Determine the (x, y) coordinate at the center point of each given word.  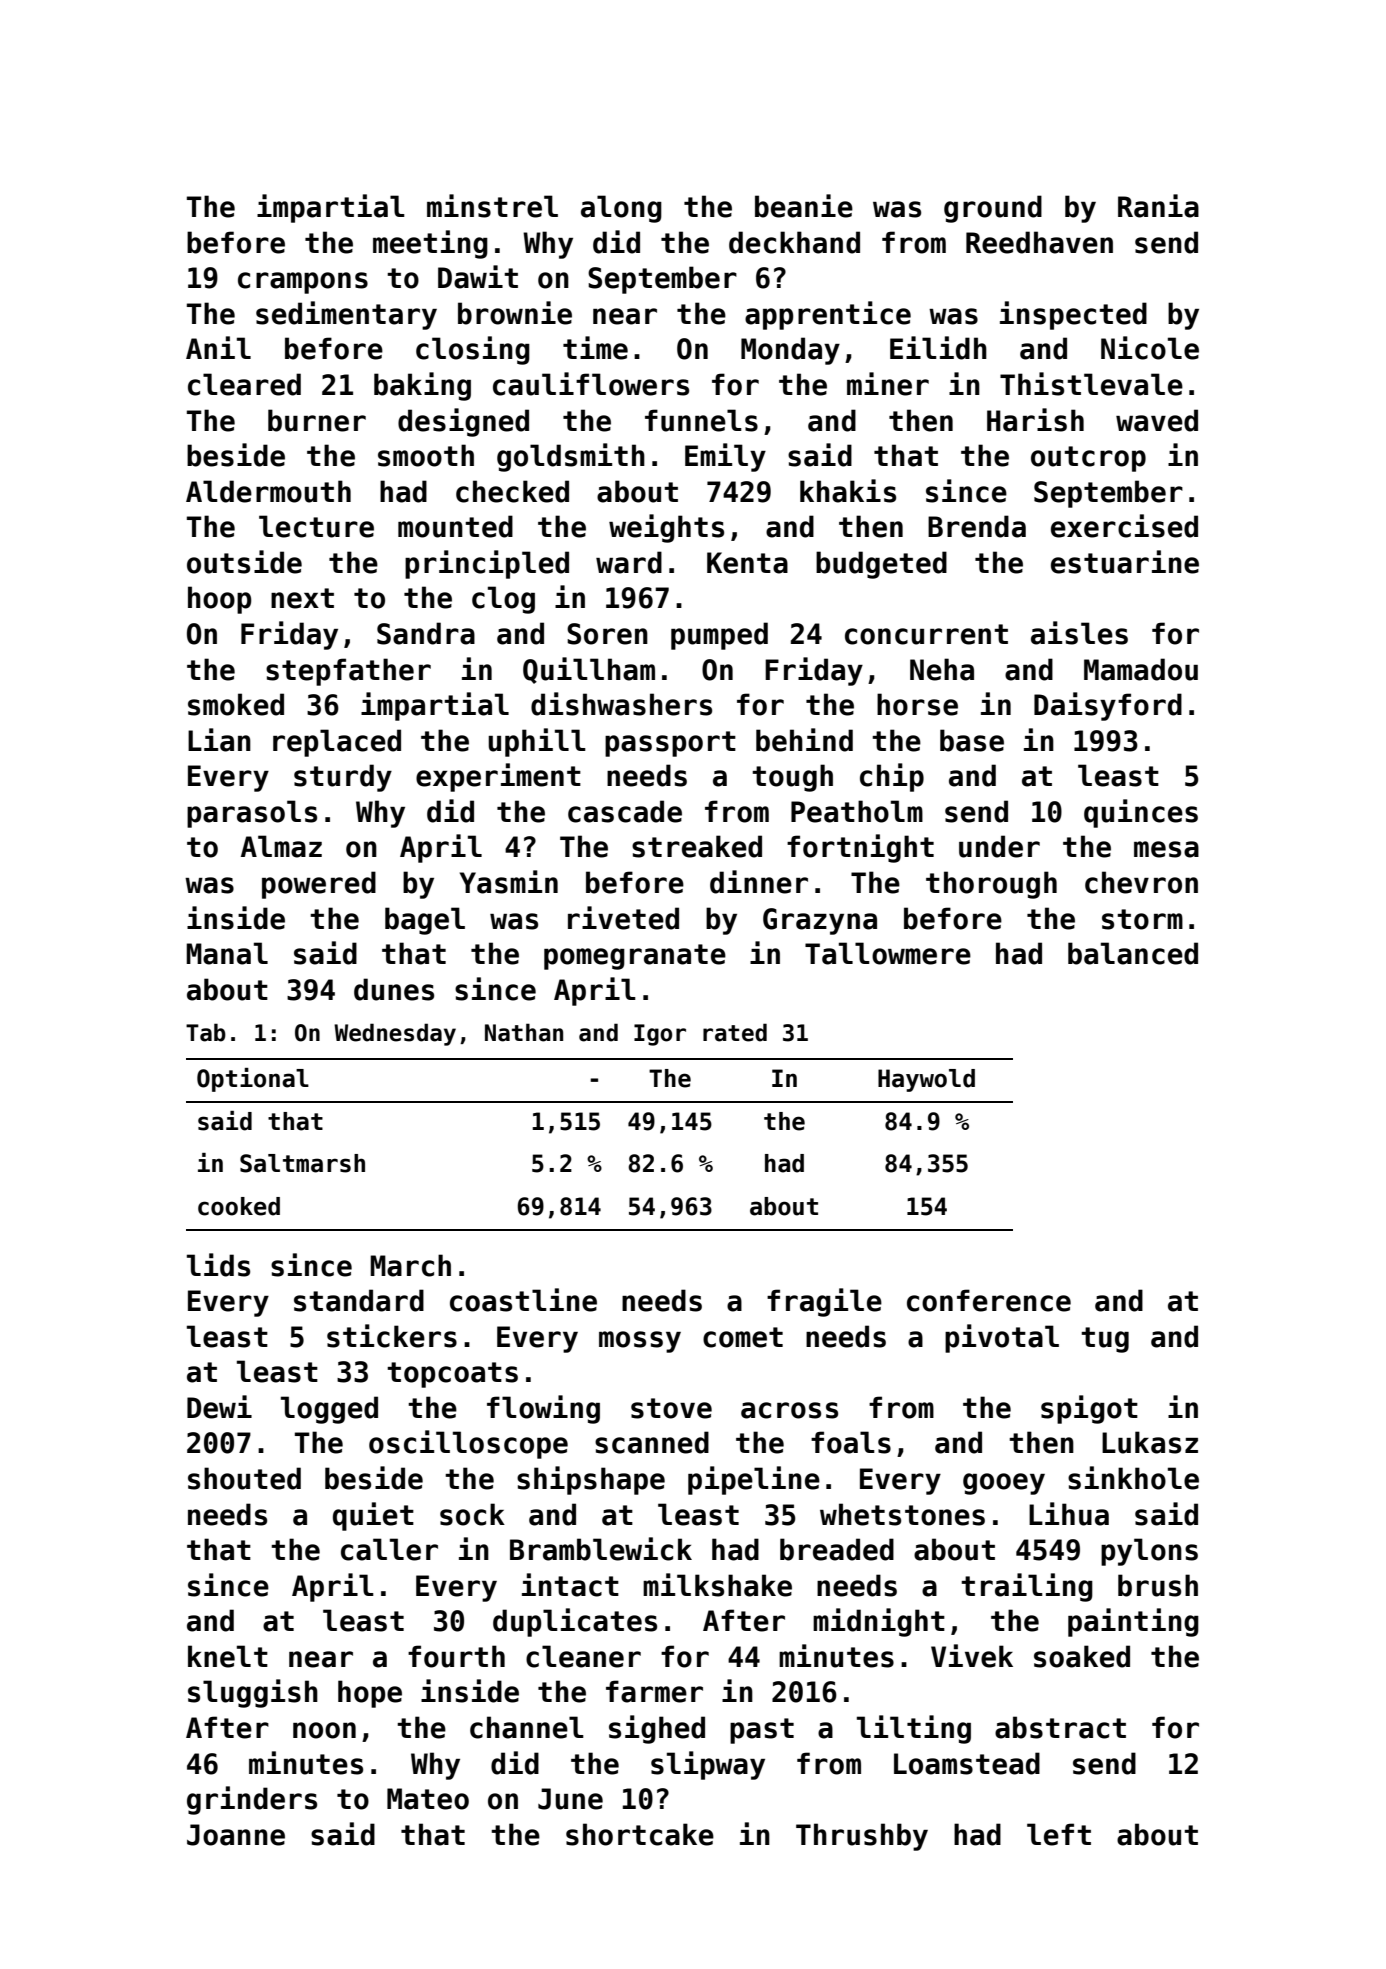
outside (244, 562)
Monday (790, 351)
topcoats (452, 1375)
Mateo (428, 1799)
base (972, 740)
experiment (498, 777)
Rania (1158, 206)
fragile (824, 1302)
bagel (425, 921)
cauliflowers (591, 384)
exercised (1124, 526)
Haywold (926, 1080)
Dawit (478, 277)
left (1059, 1834)
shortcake (640, 1834)
